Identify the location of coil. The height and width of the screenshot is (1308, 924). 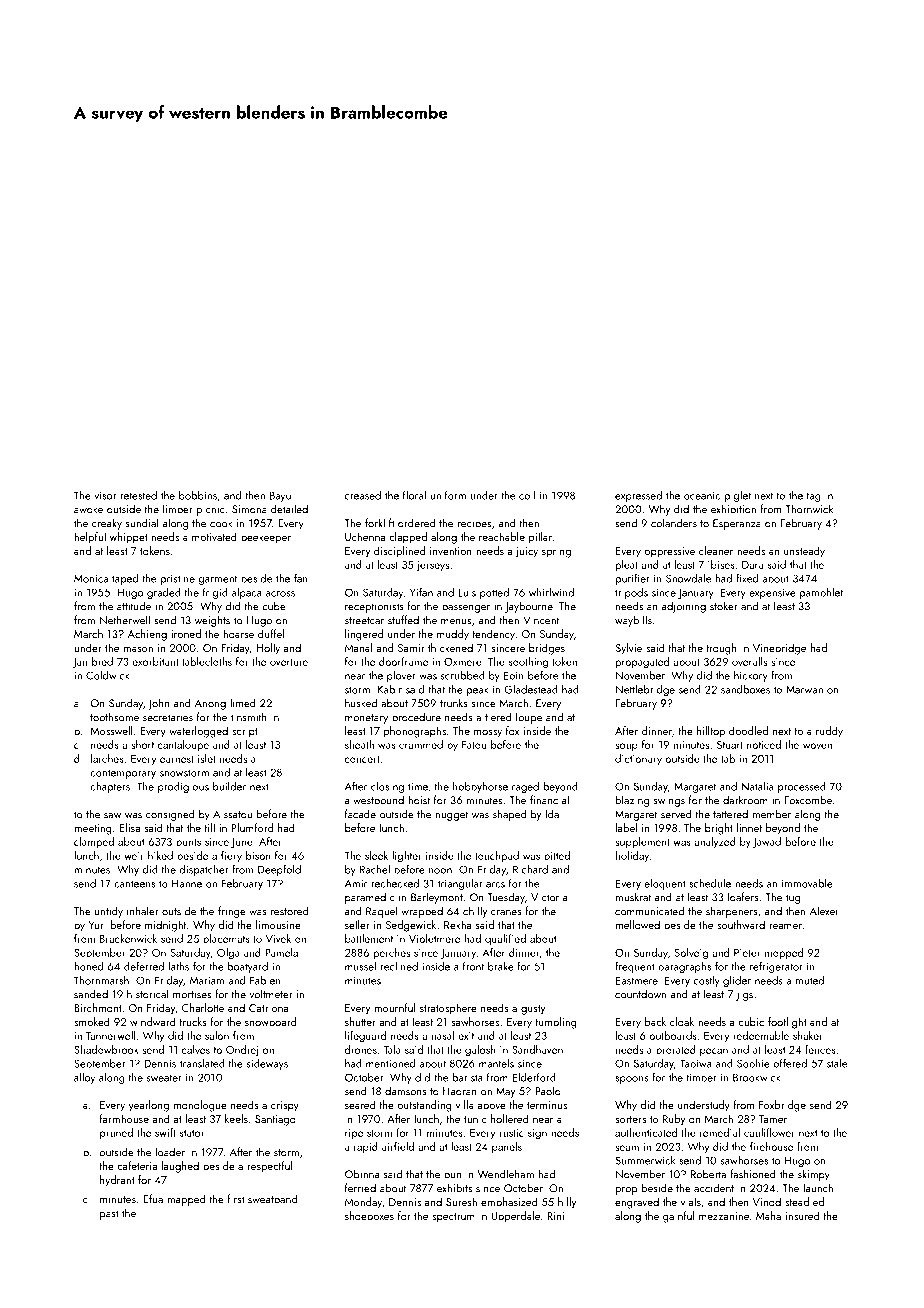
(527, 495).
